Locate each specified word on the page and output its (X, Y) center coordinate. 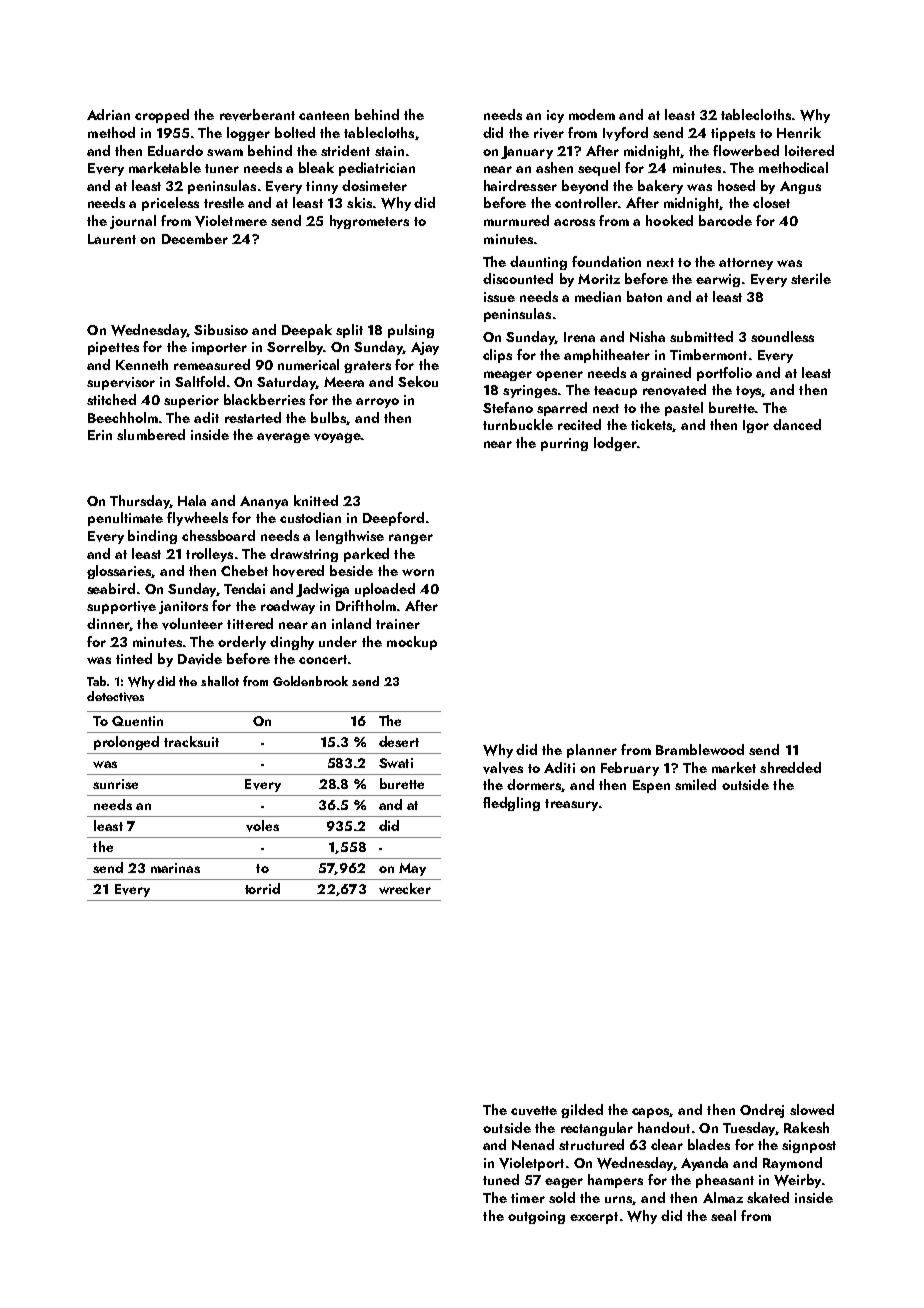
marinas (175, 868)
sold (562, 1197)
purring (564, 444)
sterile (811, 278)
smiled (695, 784)
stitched (111, 399)
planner (592, 751)
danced (797, 424)
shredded (790, 767)
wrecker (405, 888)
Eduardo (175, 150)
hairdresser (520, 185)
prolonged (126, 743)
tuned (501, 1179)
